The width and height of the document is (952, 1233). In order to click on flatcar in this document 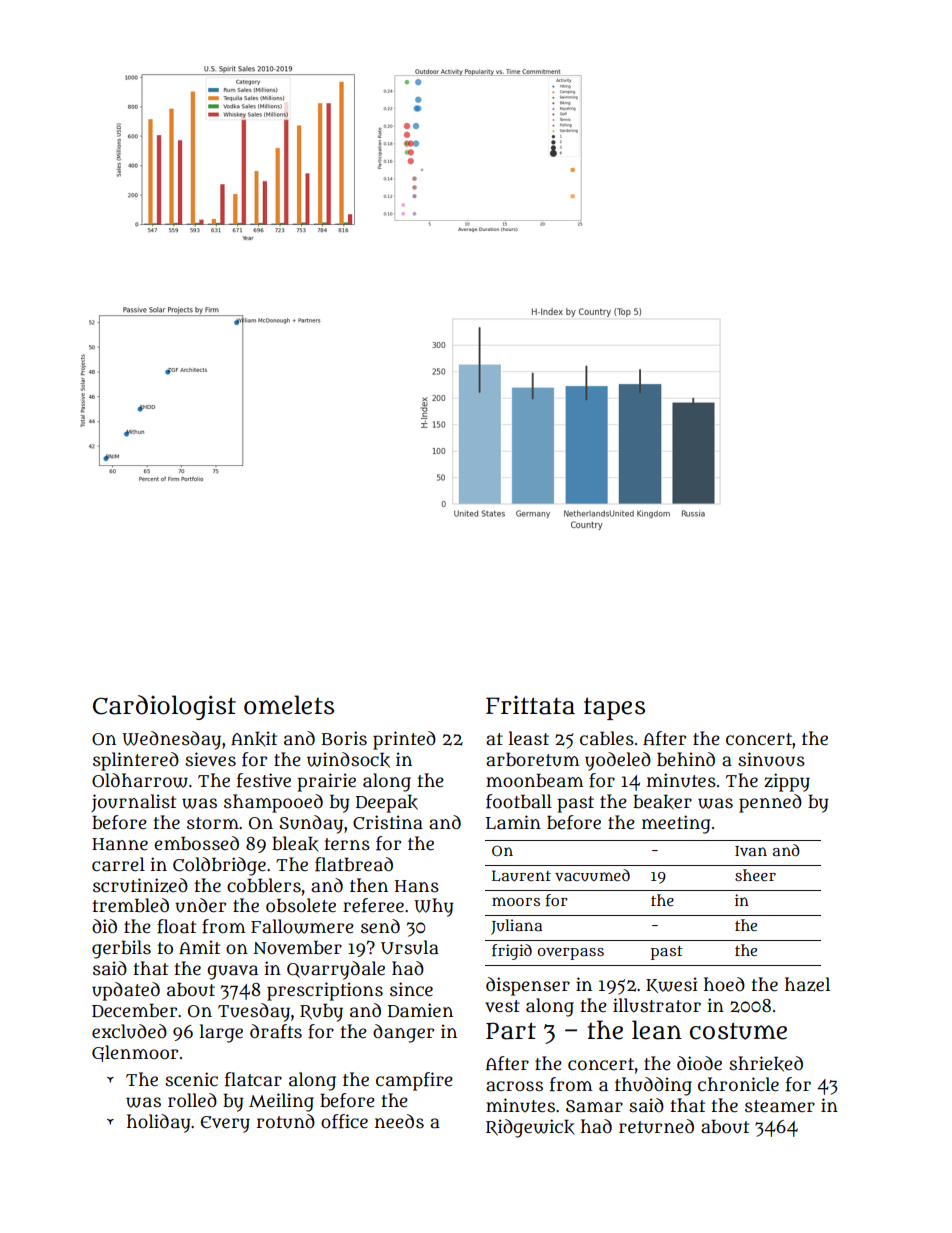, I will do `click(253, 1079)`.
